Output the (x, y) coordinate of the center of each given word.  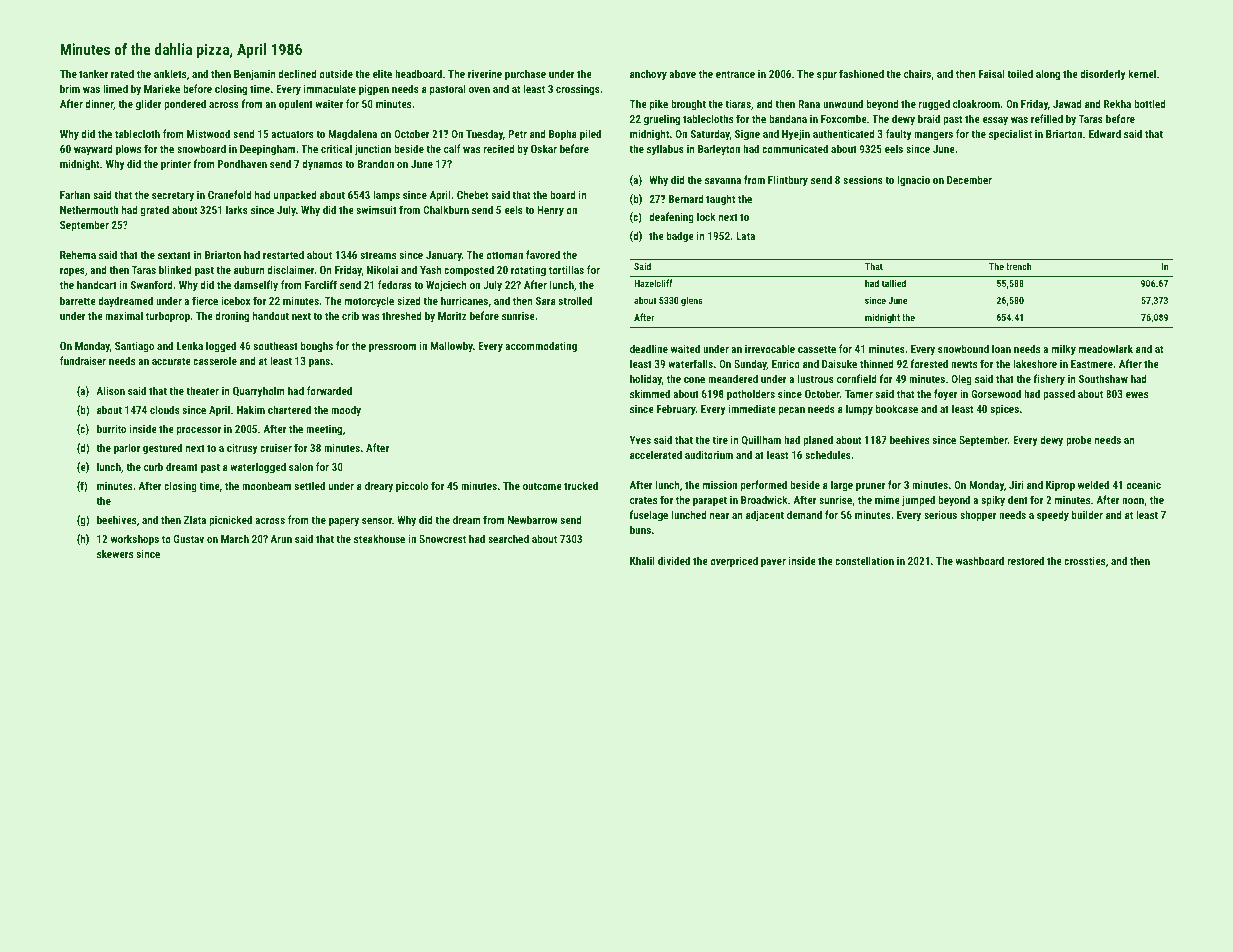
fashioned (861, 73)
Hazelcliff (653, 283)
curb (153, 466)
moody (346, 411)
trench (1018, 266)
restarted (283, 254)
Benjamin (255, 75)
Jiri (1016, 484)
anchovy (648, 75)
